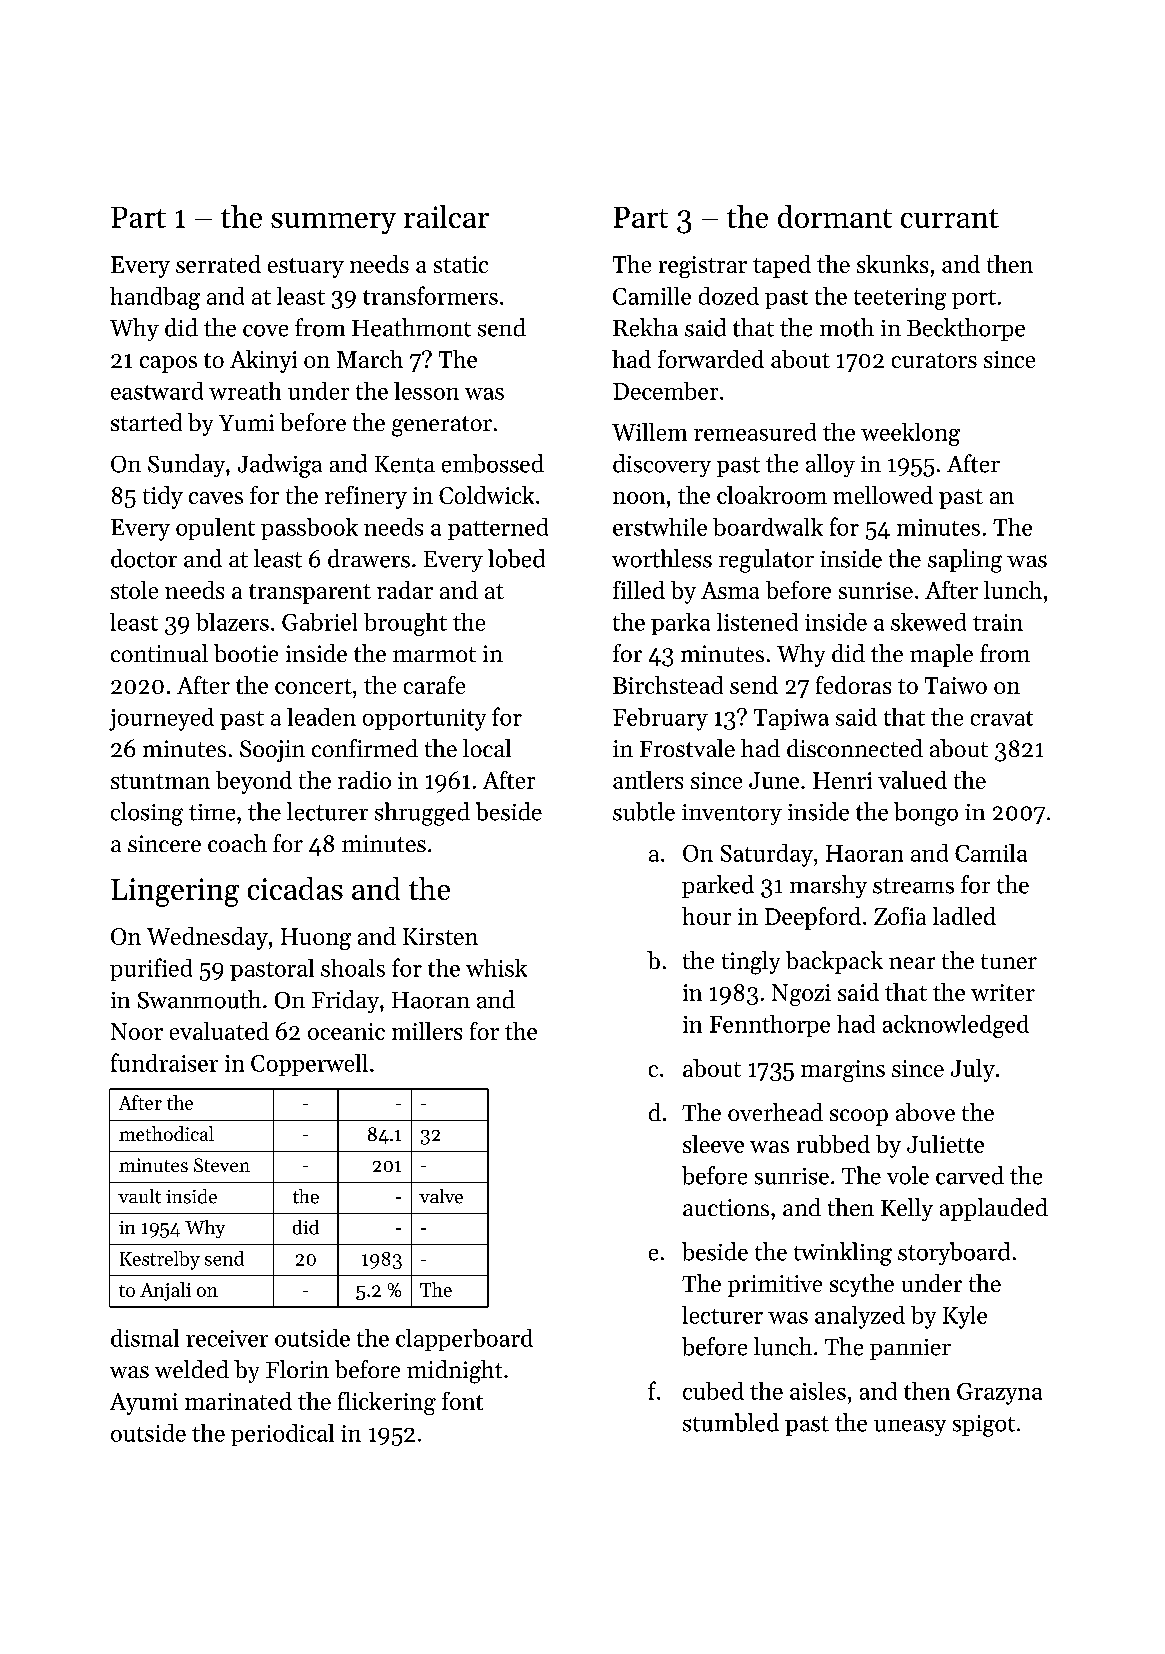 This screenshot has height=1654, width=1165. What do you see at coordinates (333, 223) in the screenshot?
I see `summery` at bounding box center [333, 223].
